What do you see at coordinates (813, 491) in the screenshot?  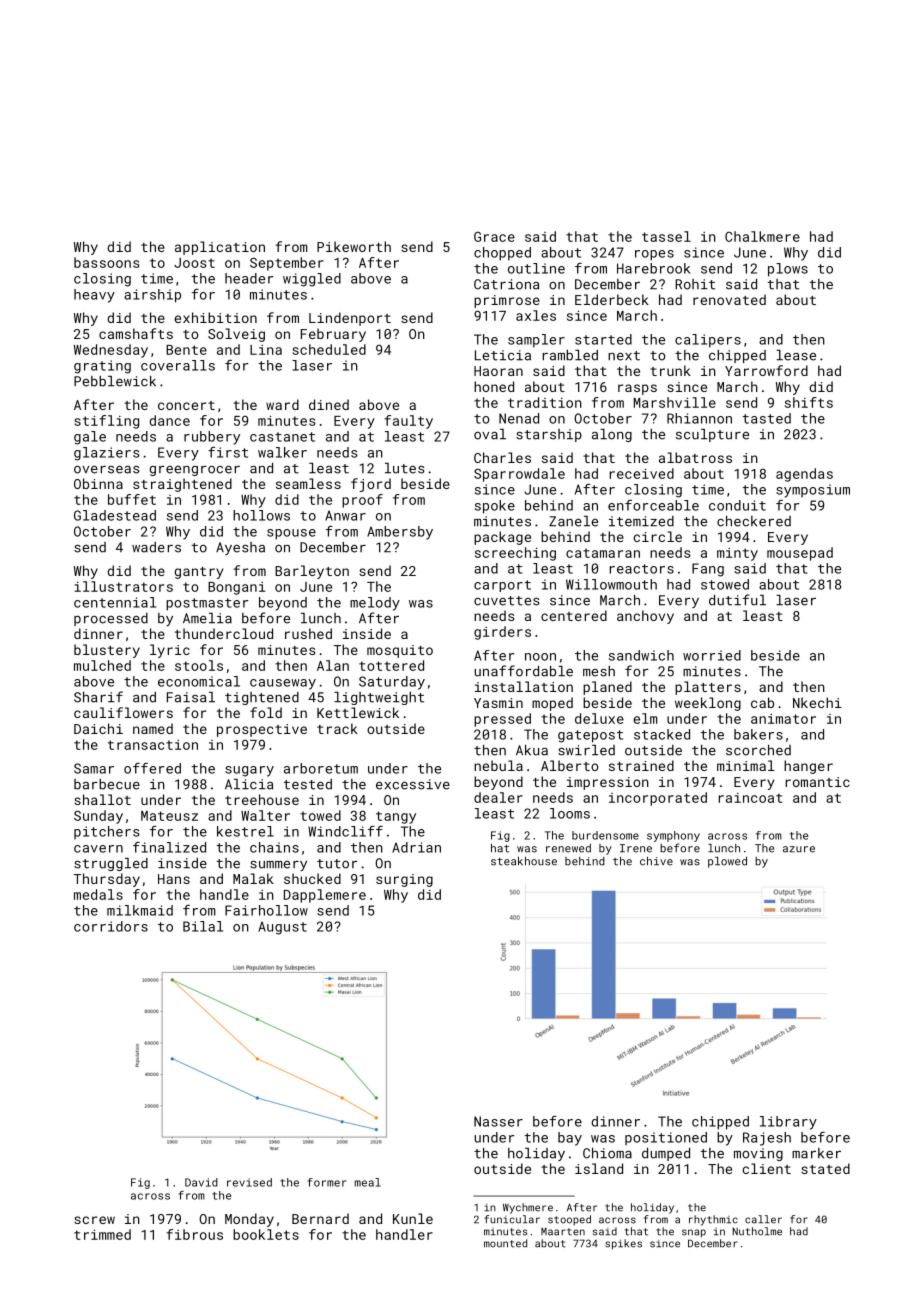 I see `symposium` at bounding box center [813, 491].
